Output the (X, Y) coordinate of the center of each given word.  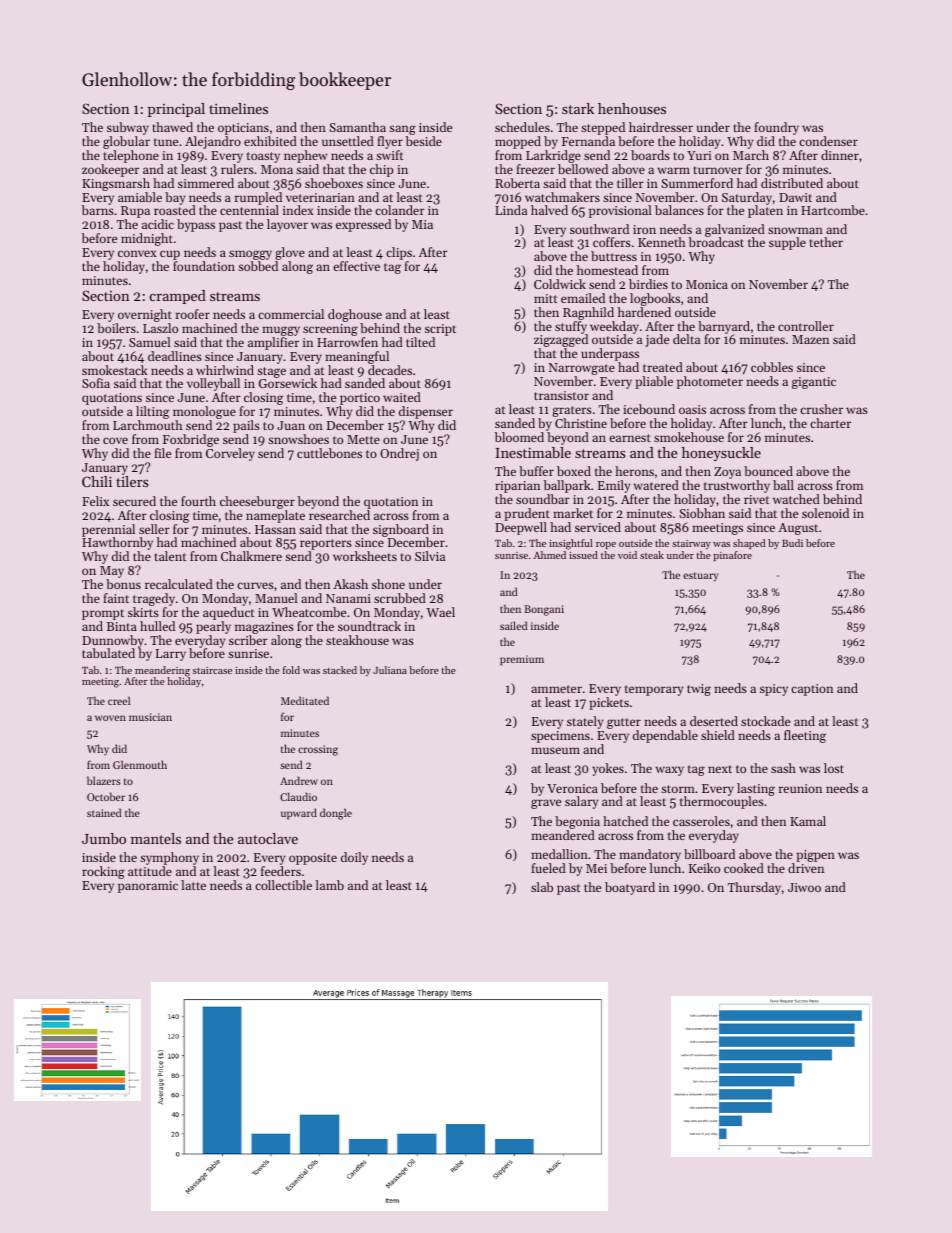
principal (176, 110)
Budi (792, 543)
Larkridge (553, 156)
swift (390, 155)
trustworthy (737, 486)
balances (679, 210)
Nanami (348, 598)
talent (171, 556)
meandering (162, 671)
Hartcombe (833, 210)
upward (299, 814)
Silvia (430, 556)
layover (287, 225)
